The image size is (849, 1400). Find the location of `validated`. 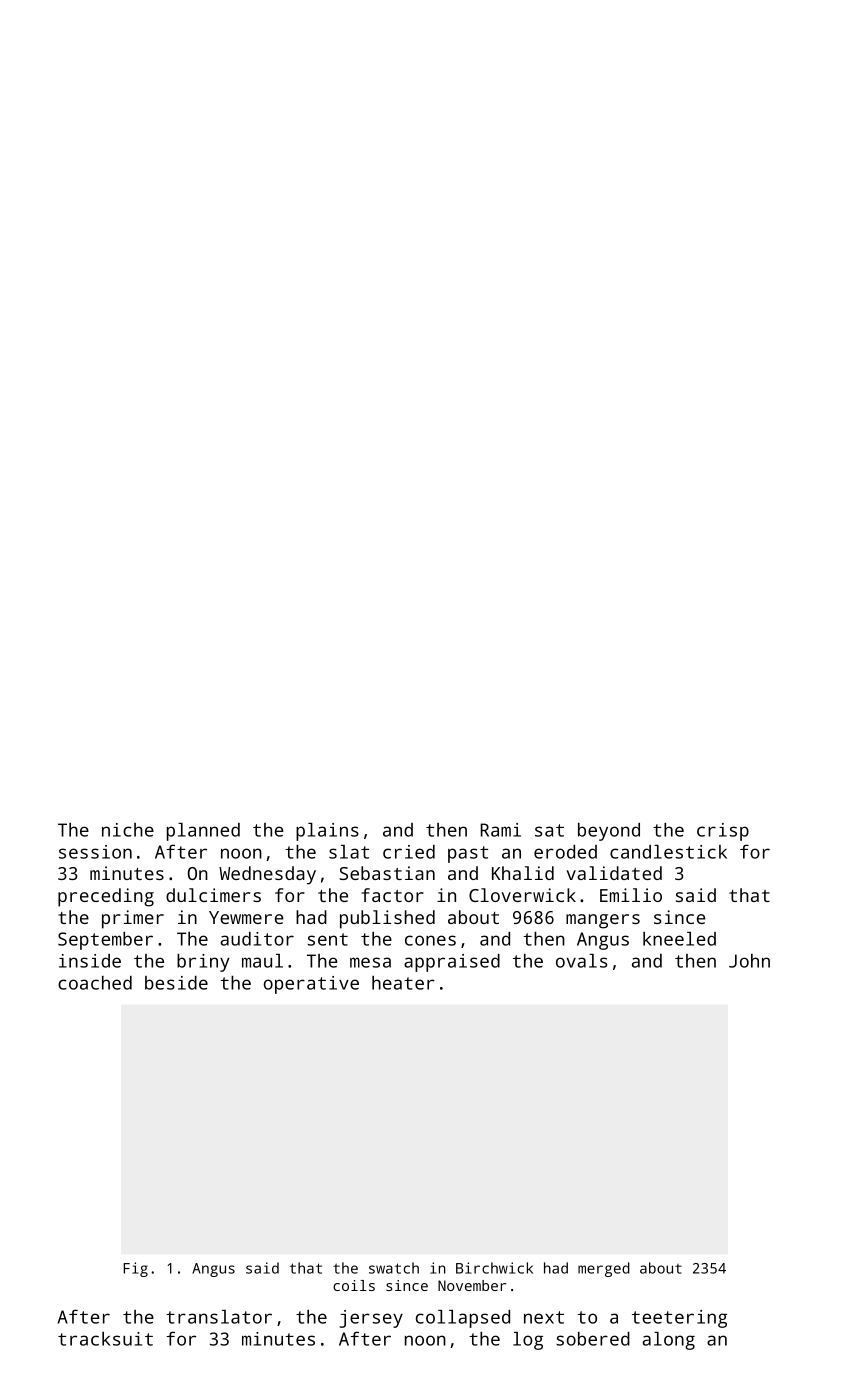

validated is located at coordinates (614, 873).
